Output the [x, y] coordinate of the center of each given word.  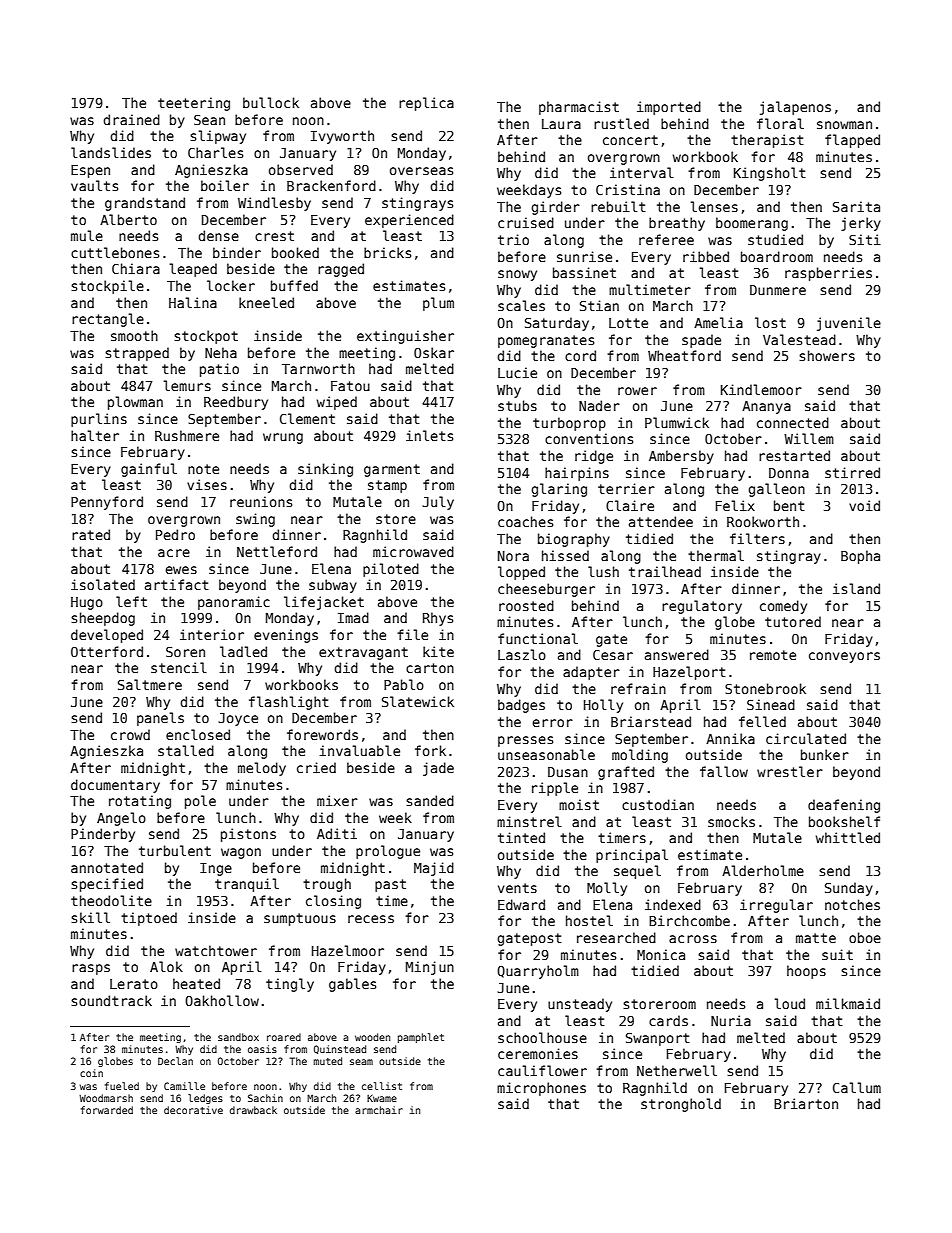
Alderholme [763, 870]
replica [426, 104]
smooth [134, 335]
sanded [430, 800]
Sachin [265, 1098]
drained [131, 119]
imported [669, 108]
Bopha [860, 557]
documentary [115, 786]
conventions [589, 438]
